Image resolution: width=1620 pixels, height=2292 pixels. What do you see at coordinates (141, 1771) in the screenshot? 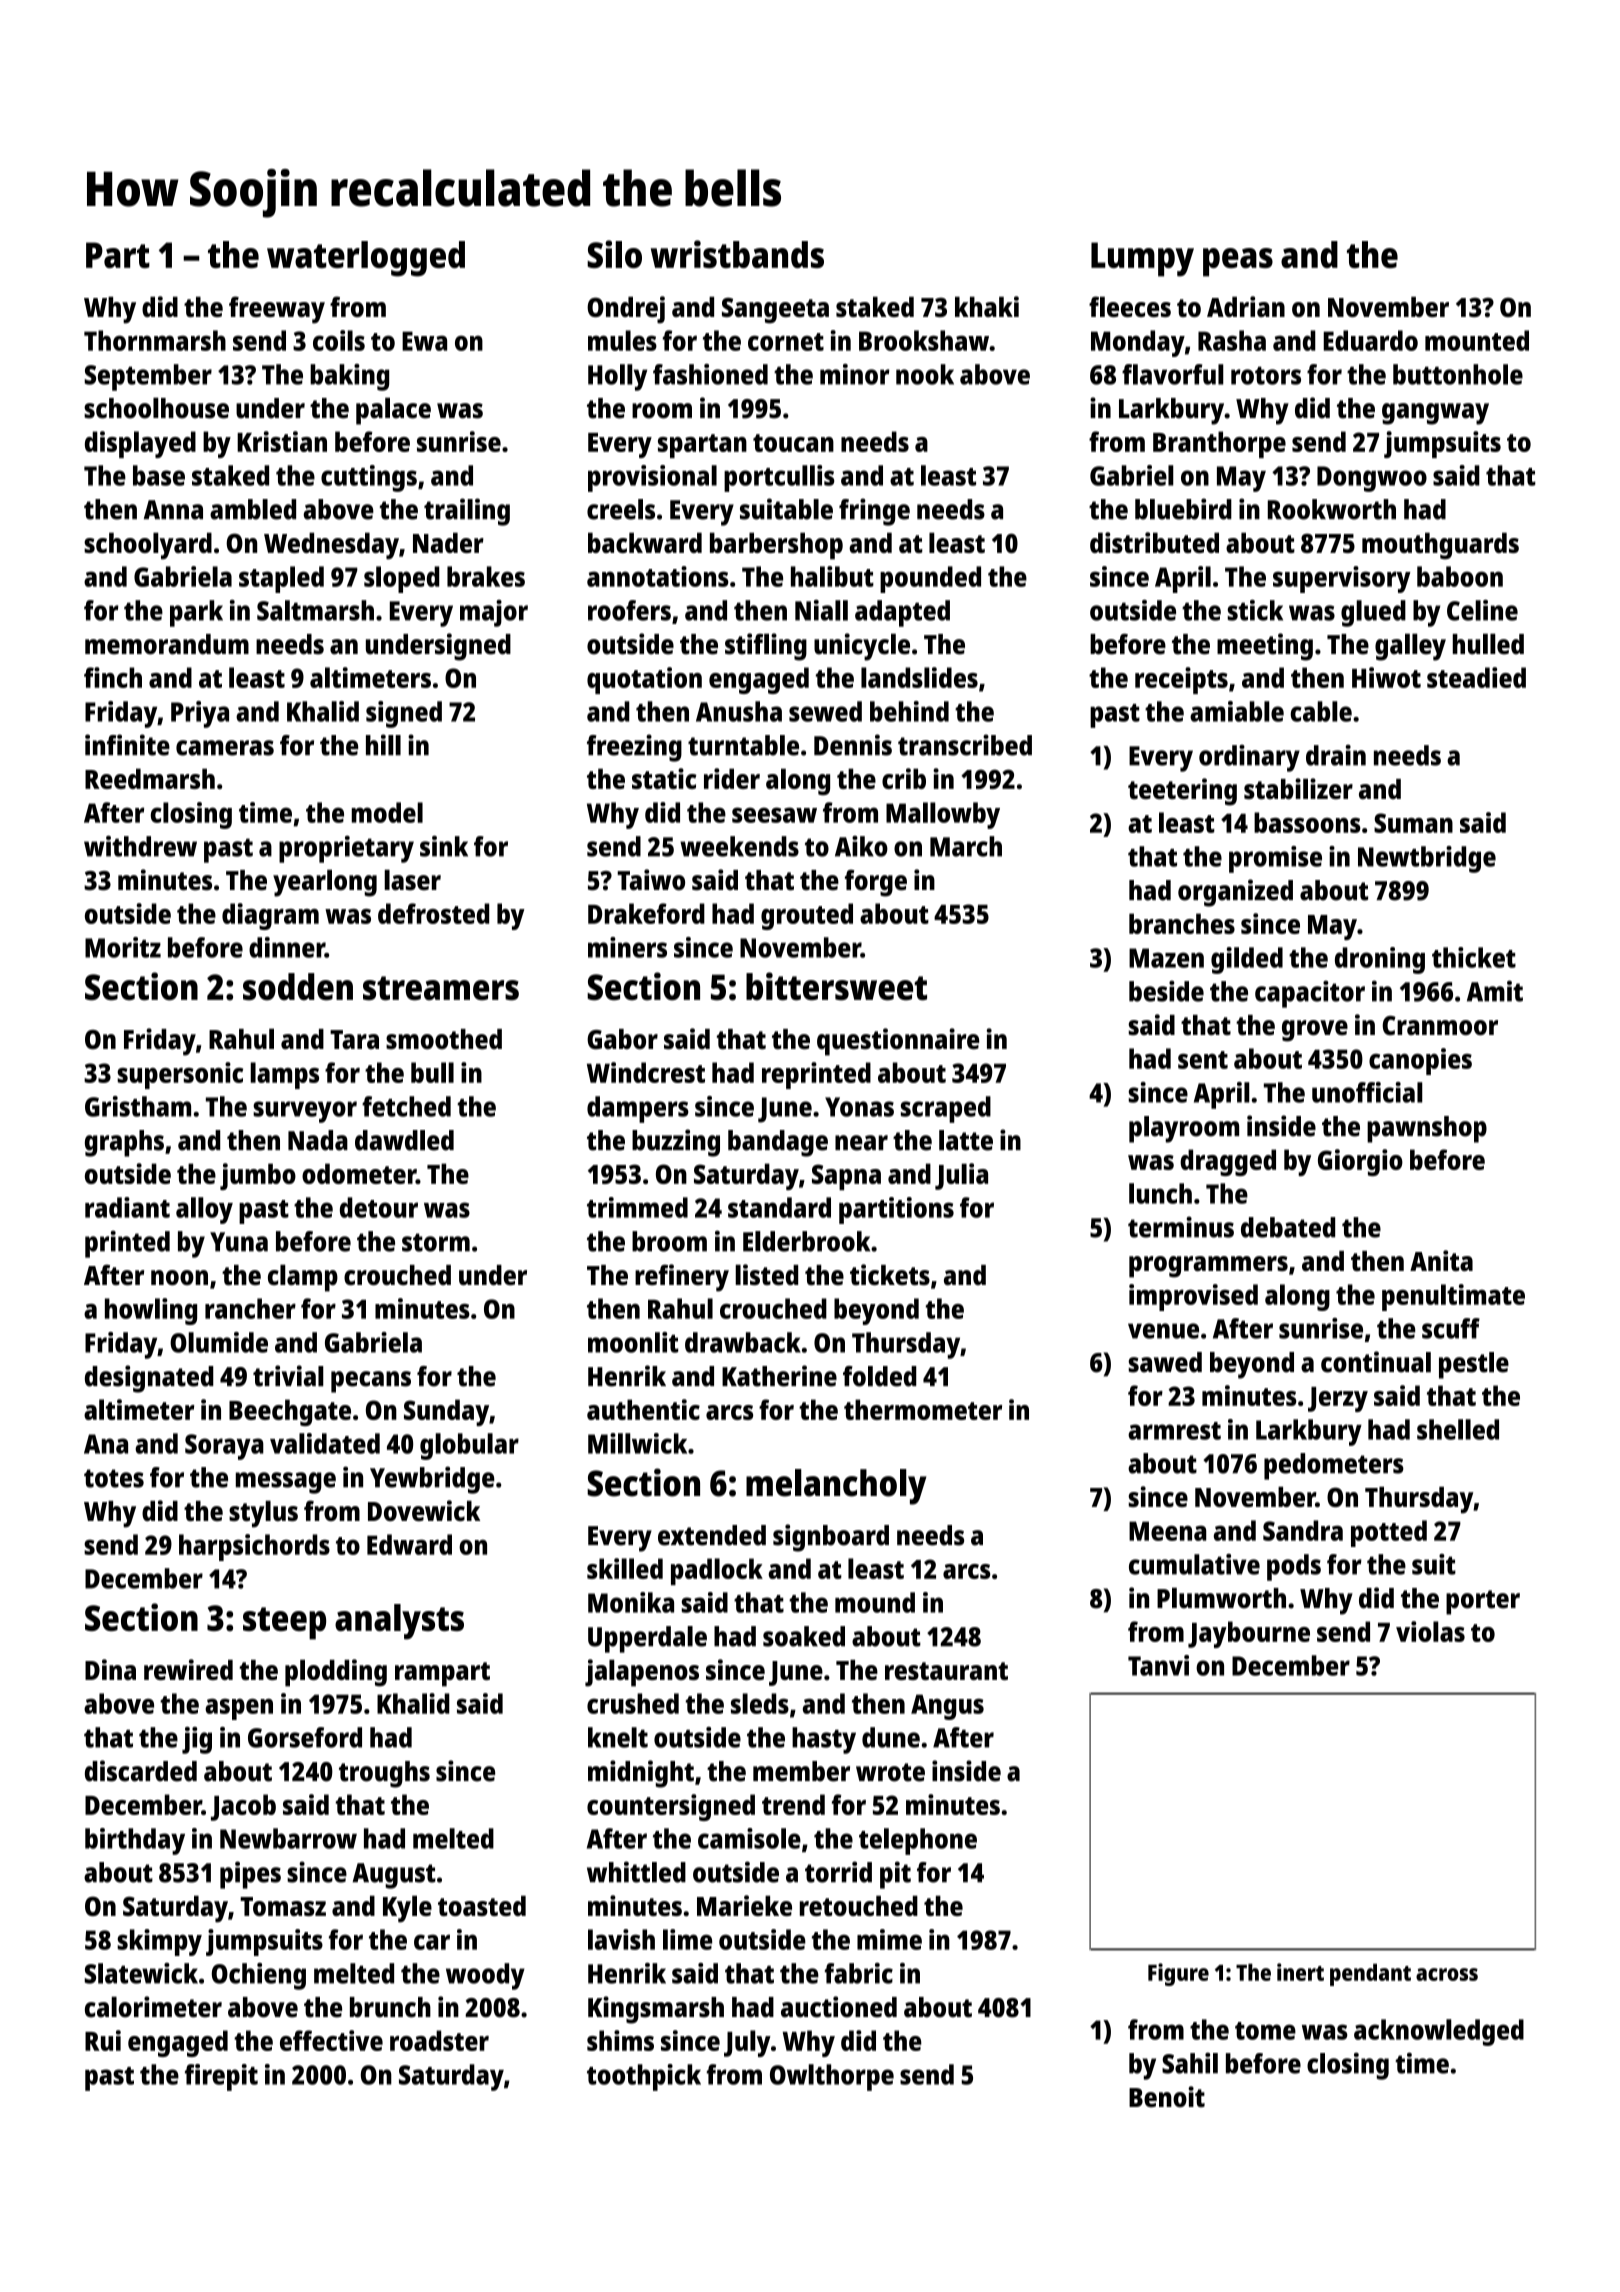
I see `discarded` at bounding box center [141, 1771].
